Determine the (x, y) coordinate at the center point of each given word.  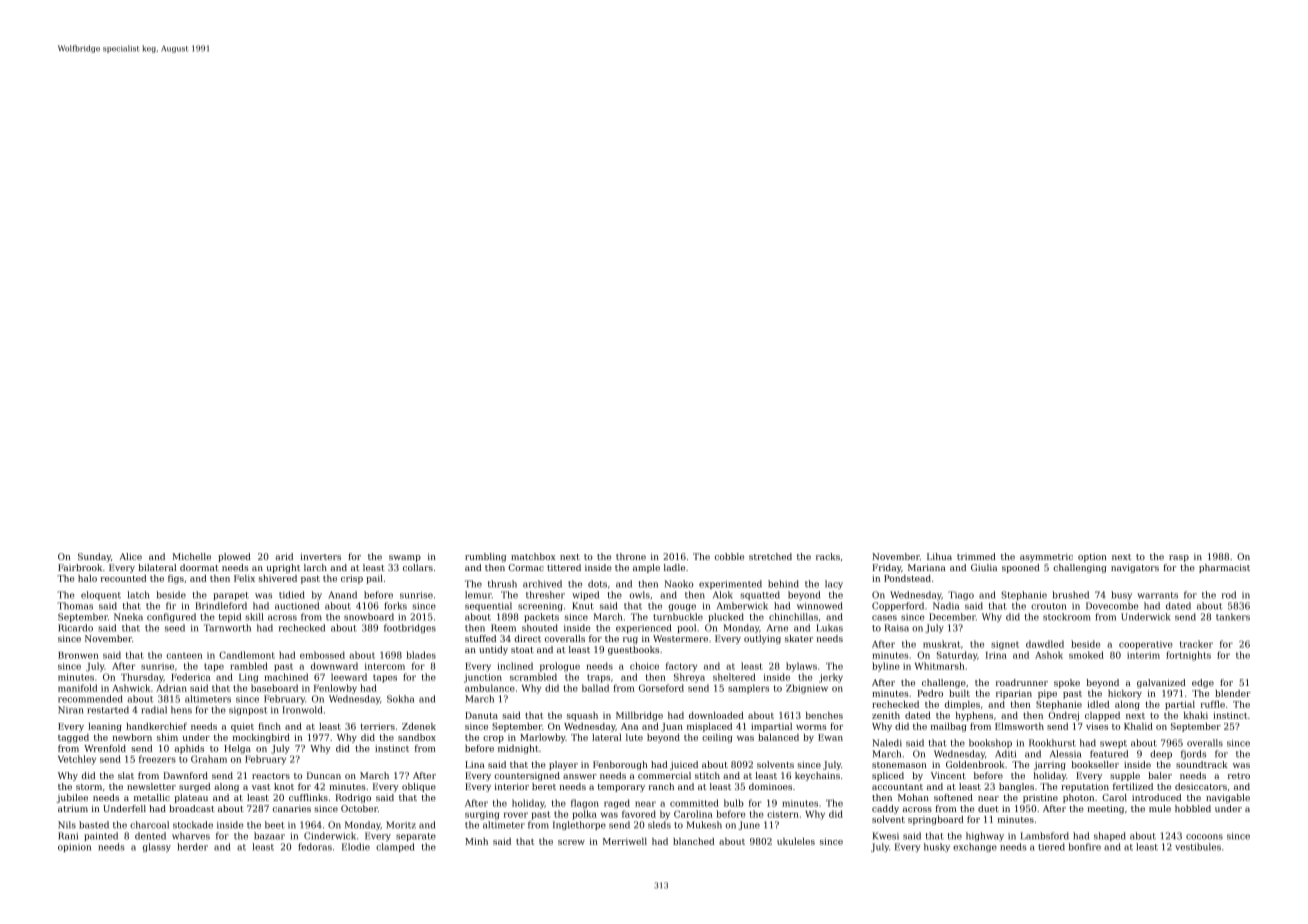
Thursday (142, 678)
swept (1113, 744)
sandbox (417, 737)
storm (89, 787)
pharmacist (1224, 568)
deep (1161, 754)
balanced (778, 737)
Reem (503, 628)
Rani (68, 836)
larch (315, 567)
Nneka (128, 617)
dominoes (770, 786)
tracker (1196, 644)
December (952, 617)
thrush (502, 584)
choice (644, 666)
